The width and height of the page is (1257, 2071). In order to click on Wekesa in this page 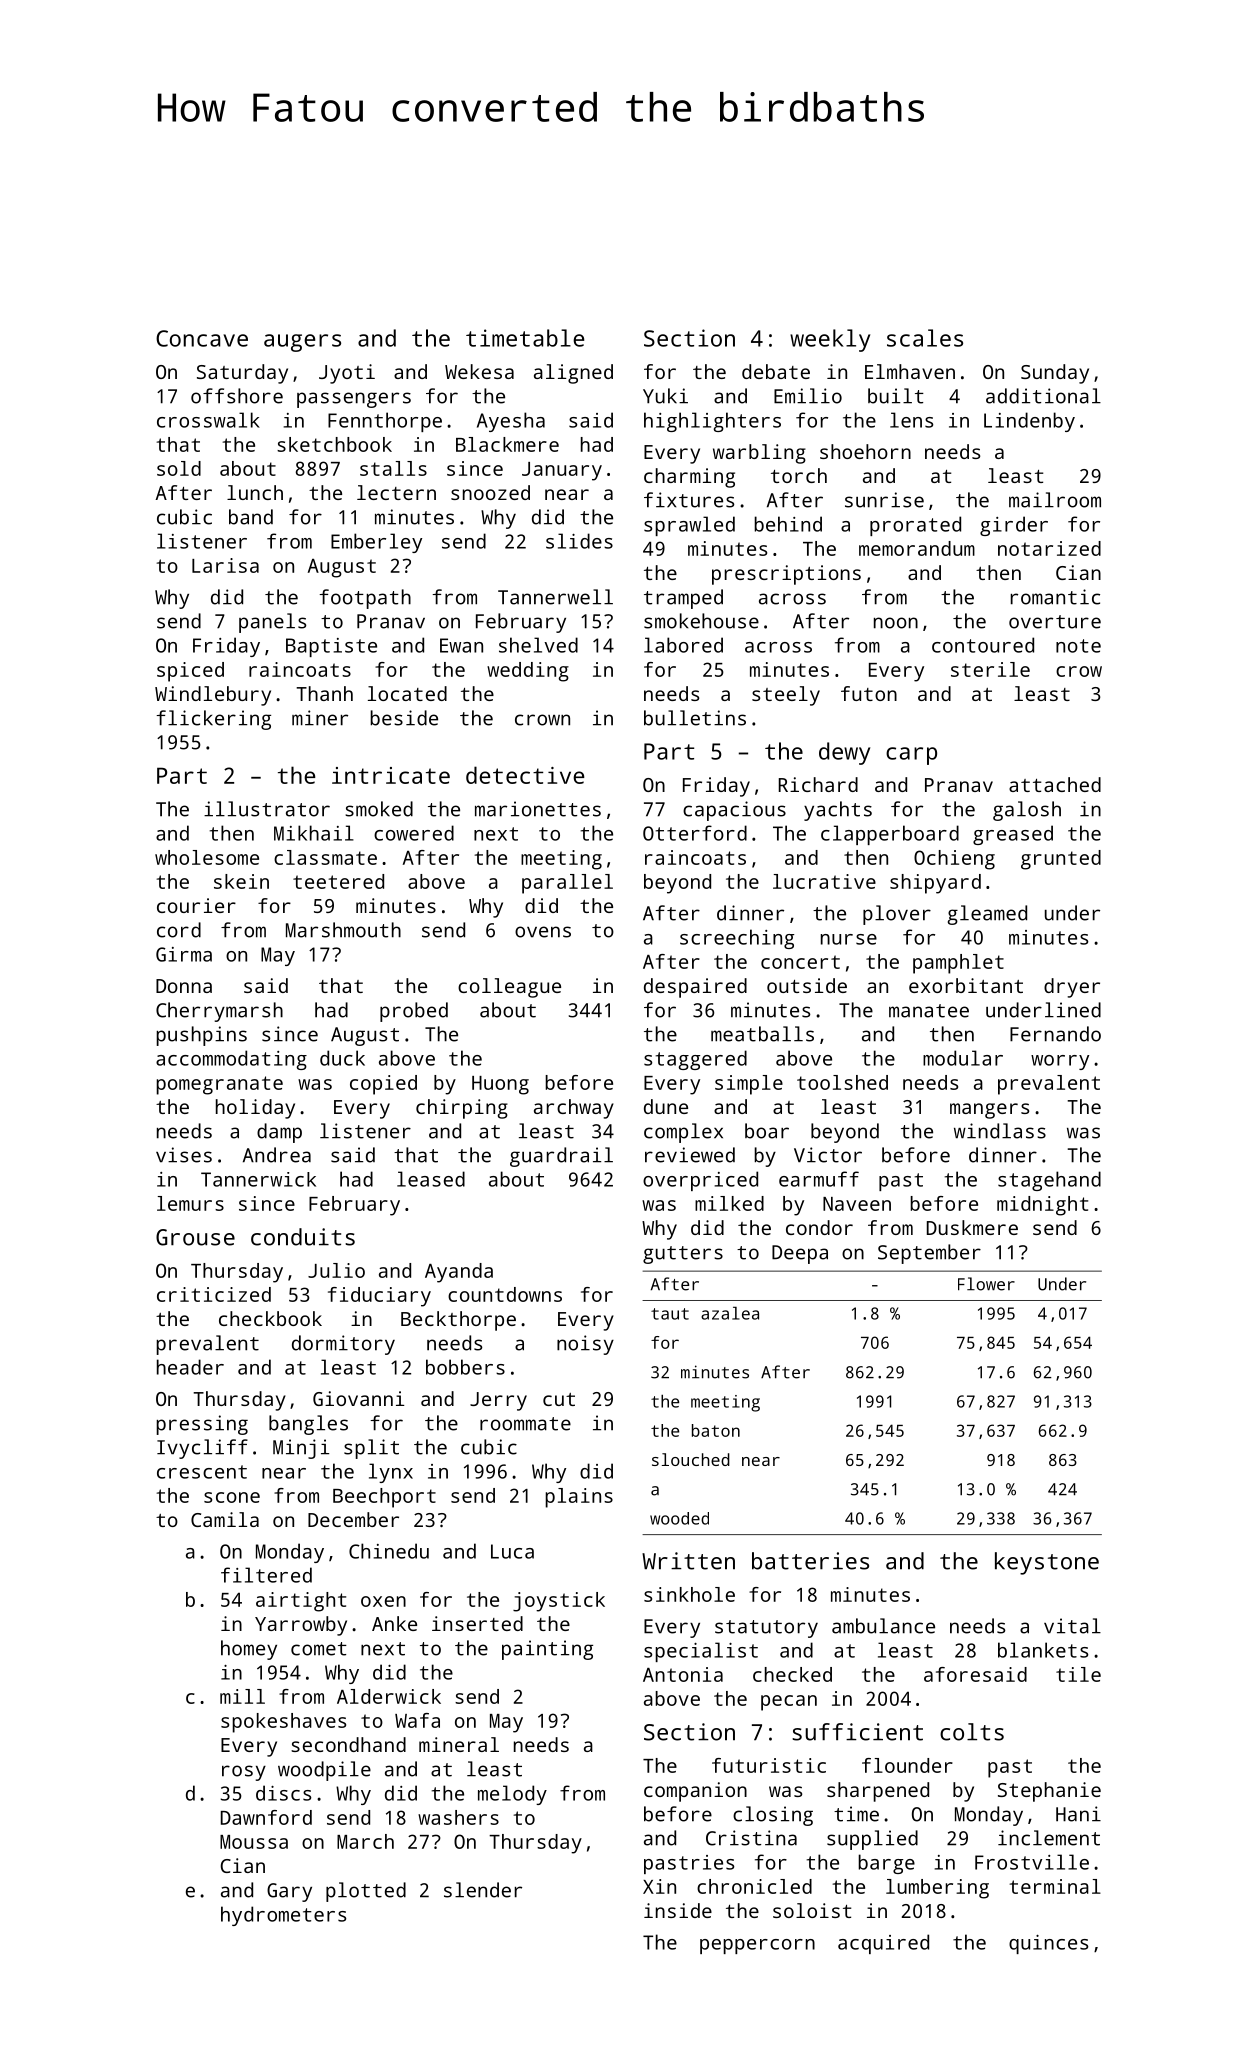, I will do `click(479, 371)`.
